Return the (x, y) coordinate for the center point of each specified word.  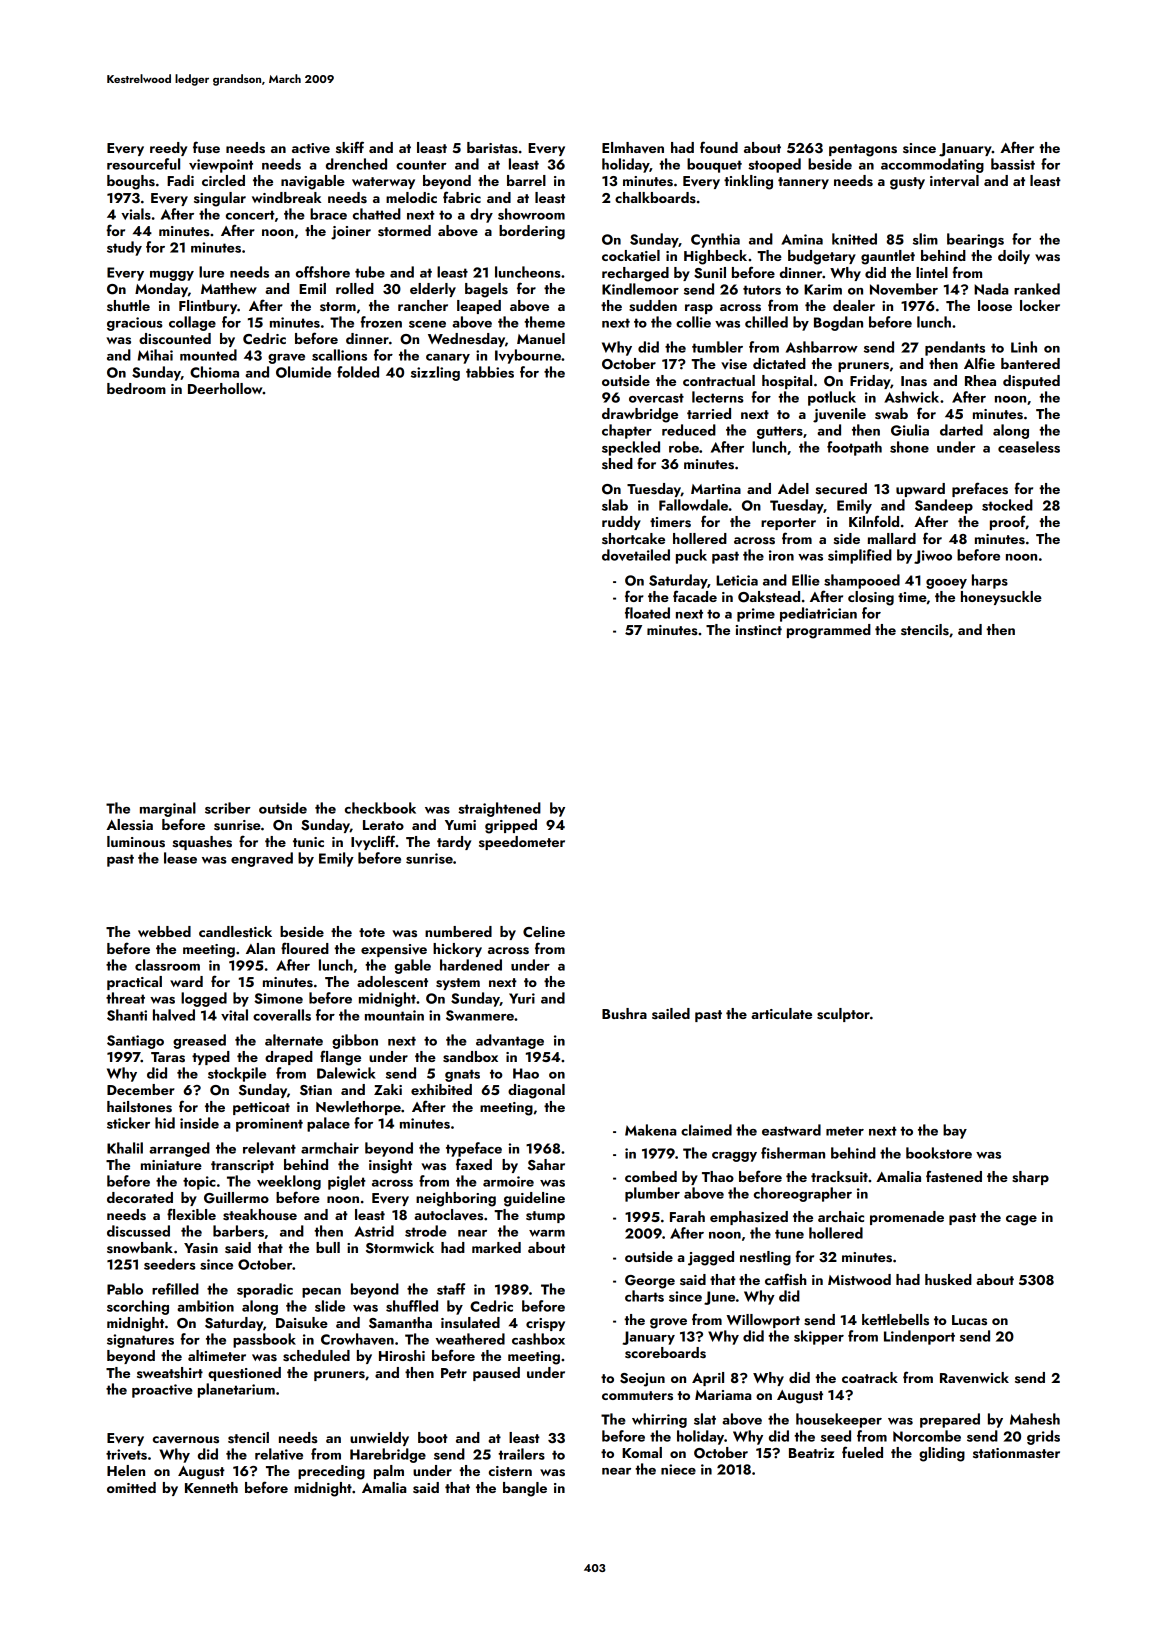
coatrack (870, 1377)
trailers (521, 1454)
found (719, 147)
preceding (331, 1472)
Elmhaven (633, 147)
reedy (168, 149)
